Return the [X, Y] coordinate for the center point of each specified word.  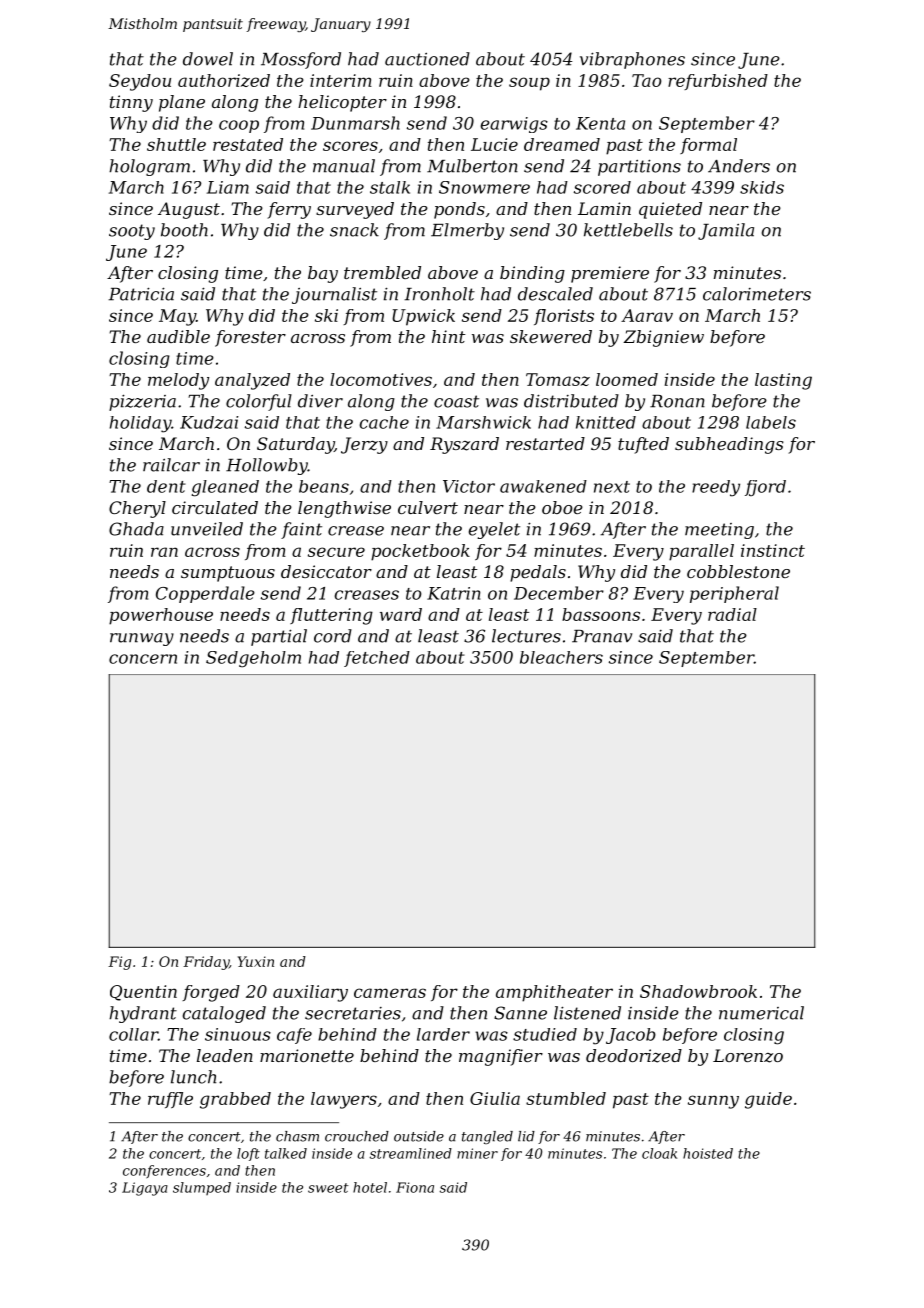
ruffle [170, 1100]
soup [529, 84]
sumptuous [228, 574]
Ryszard [464, 445]
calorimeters [757, 294]
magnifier [501, 1057]
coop [239, 126]
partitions [639, 167]
